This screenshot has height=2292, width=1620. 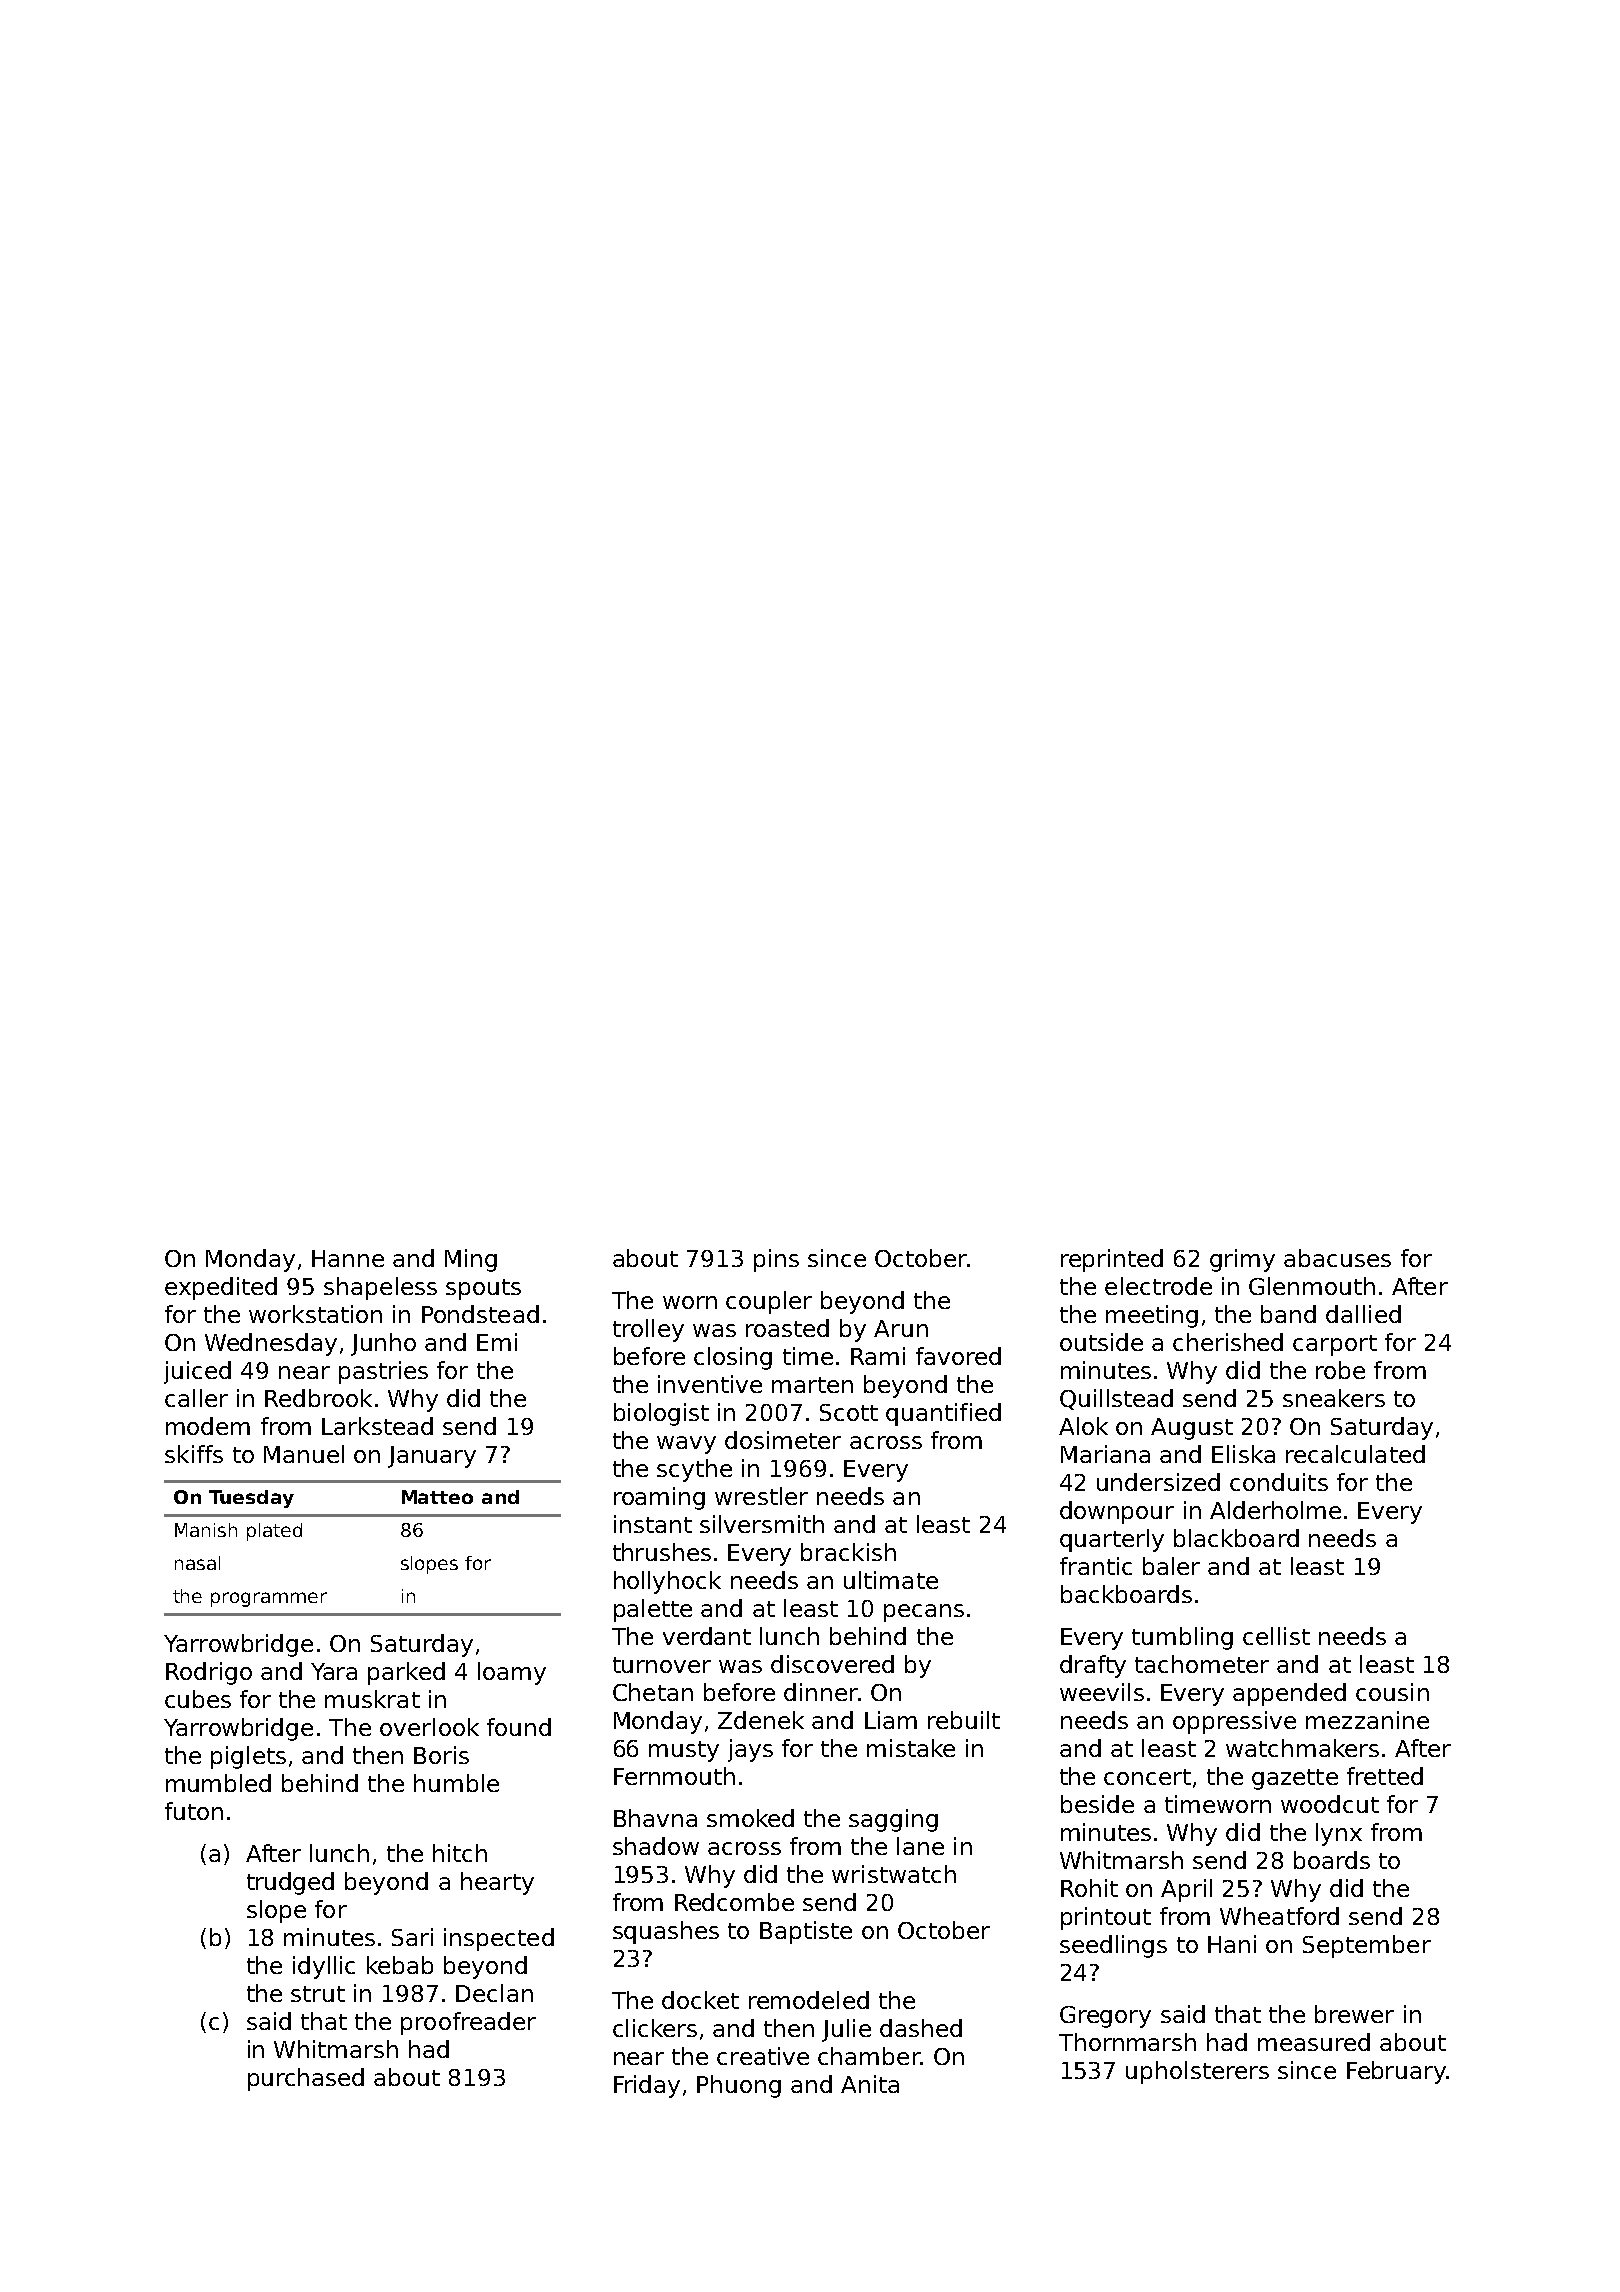 I want to click on pins, so click(x=776, y=1260).
